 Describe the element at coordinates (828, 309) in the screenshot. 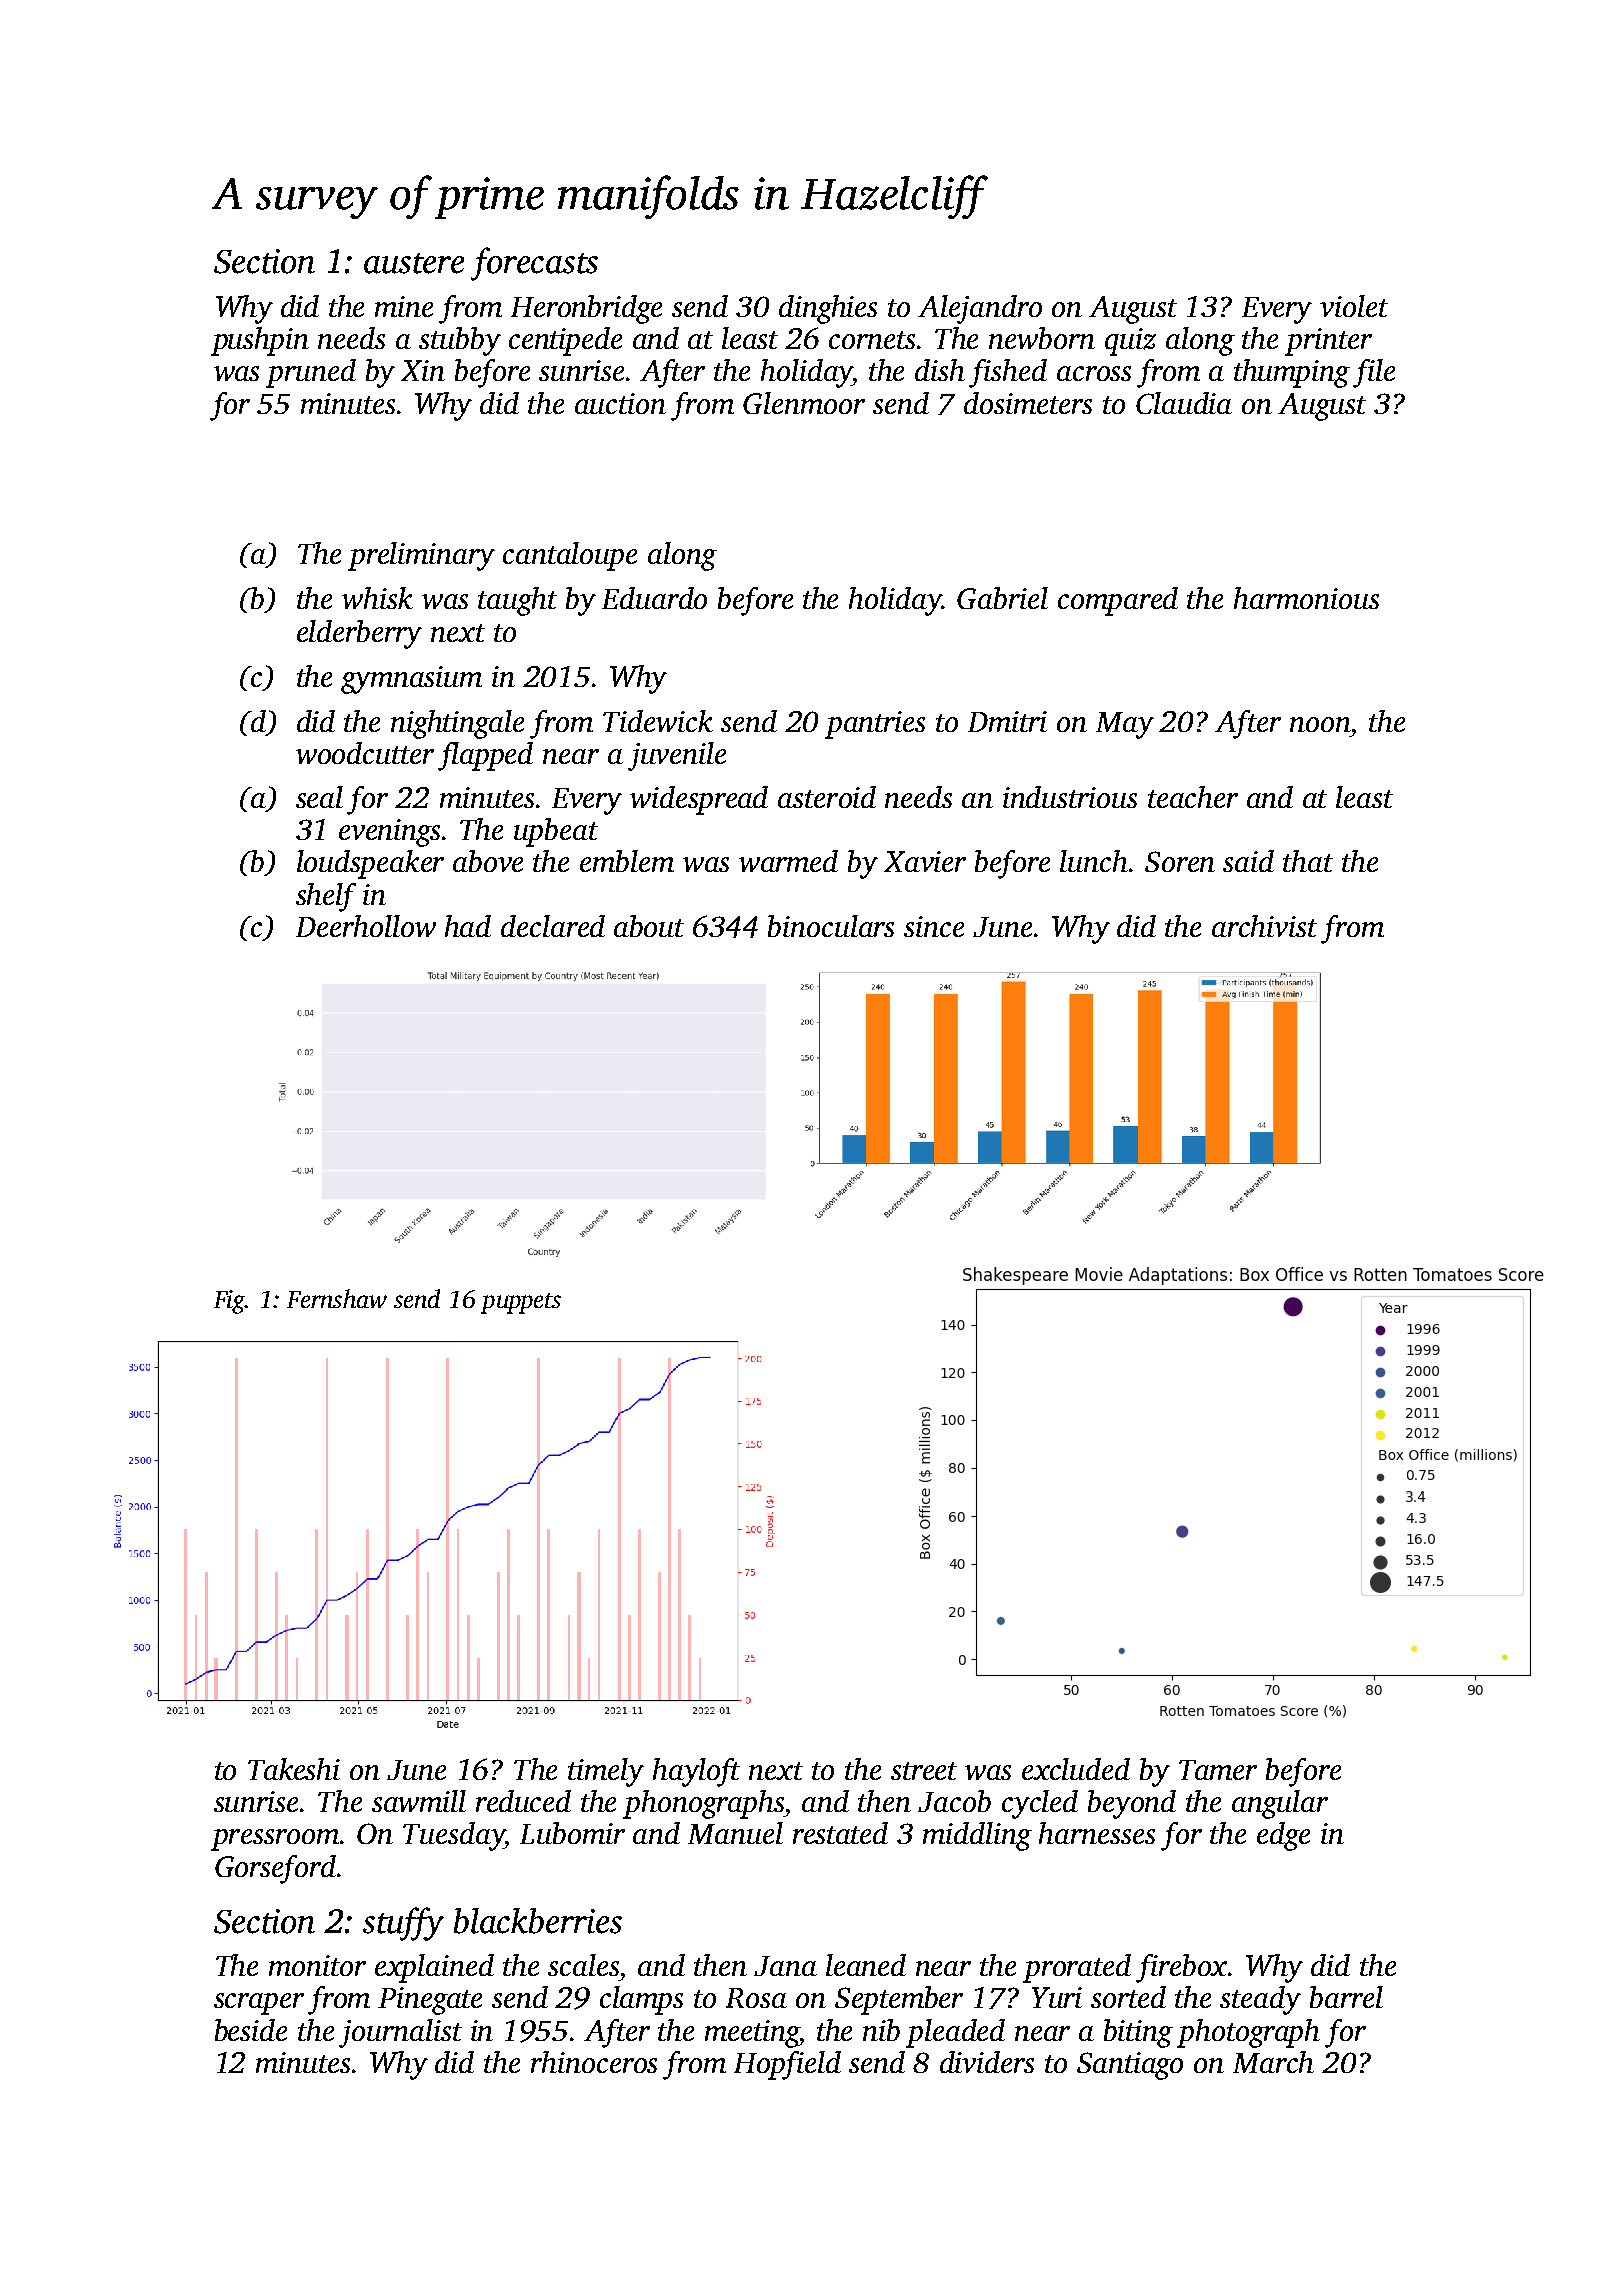

I see `dinghies` at that location.
